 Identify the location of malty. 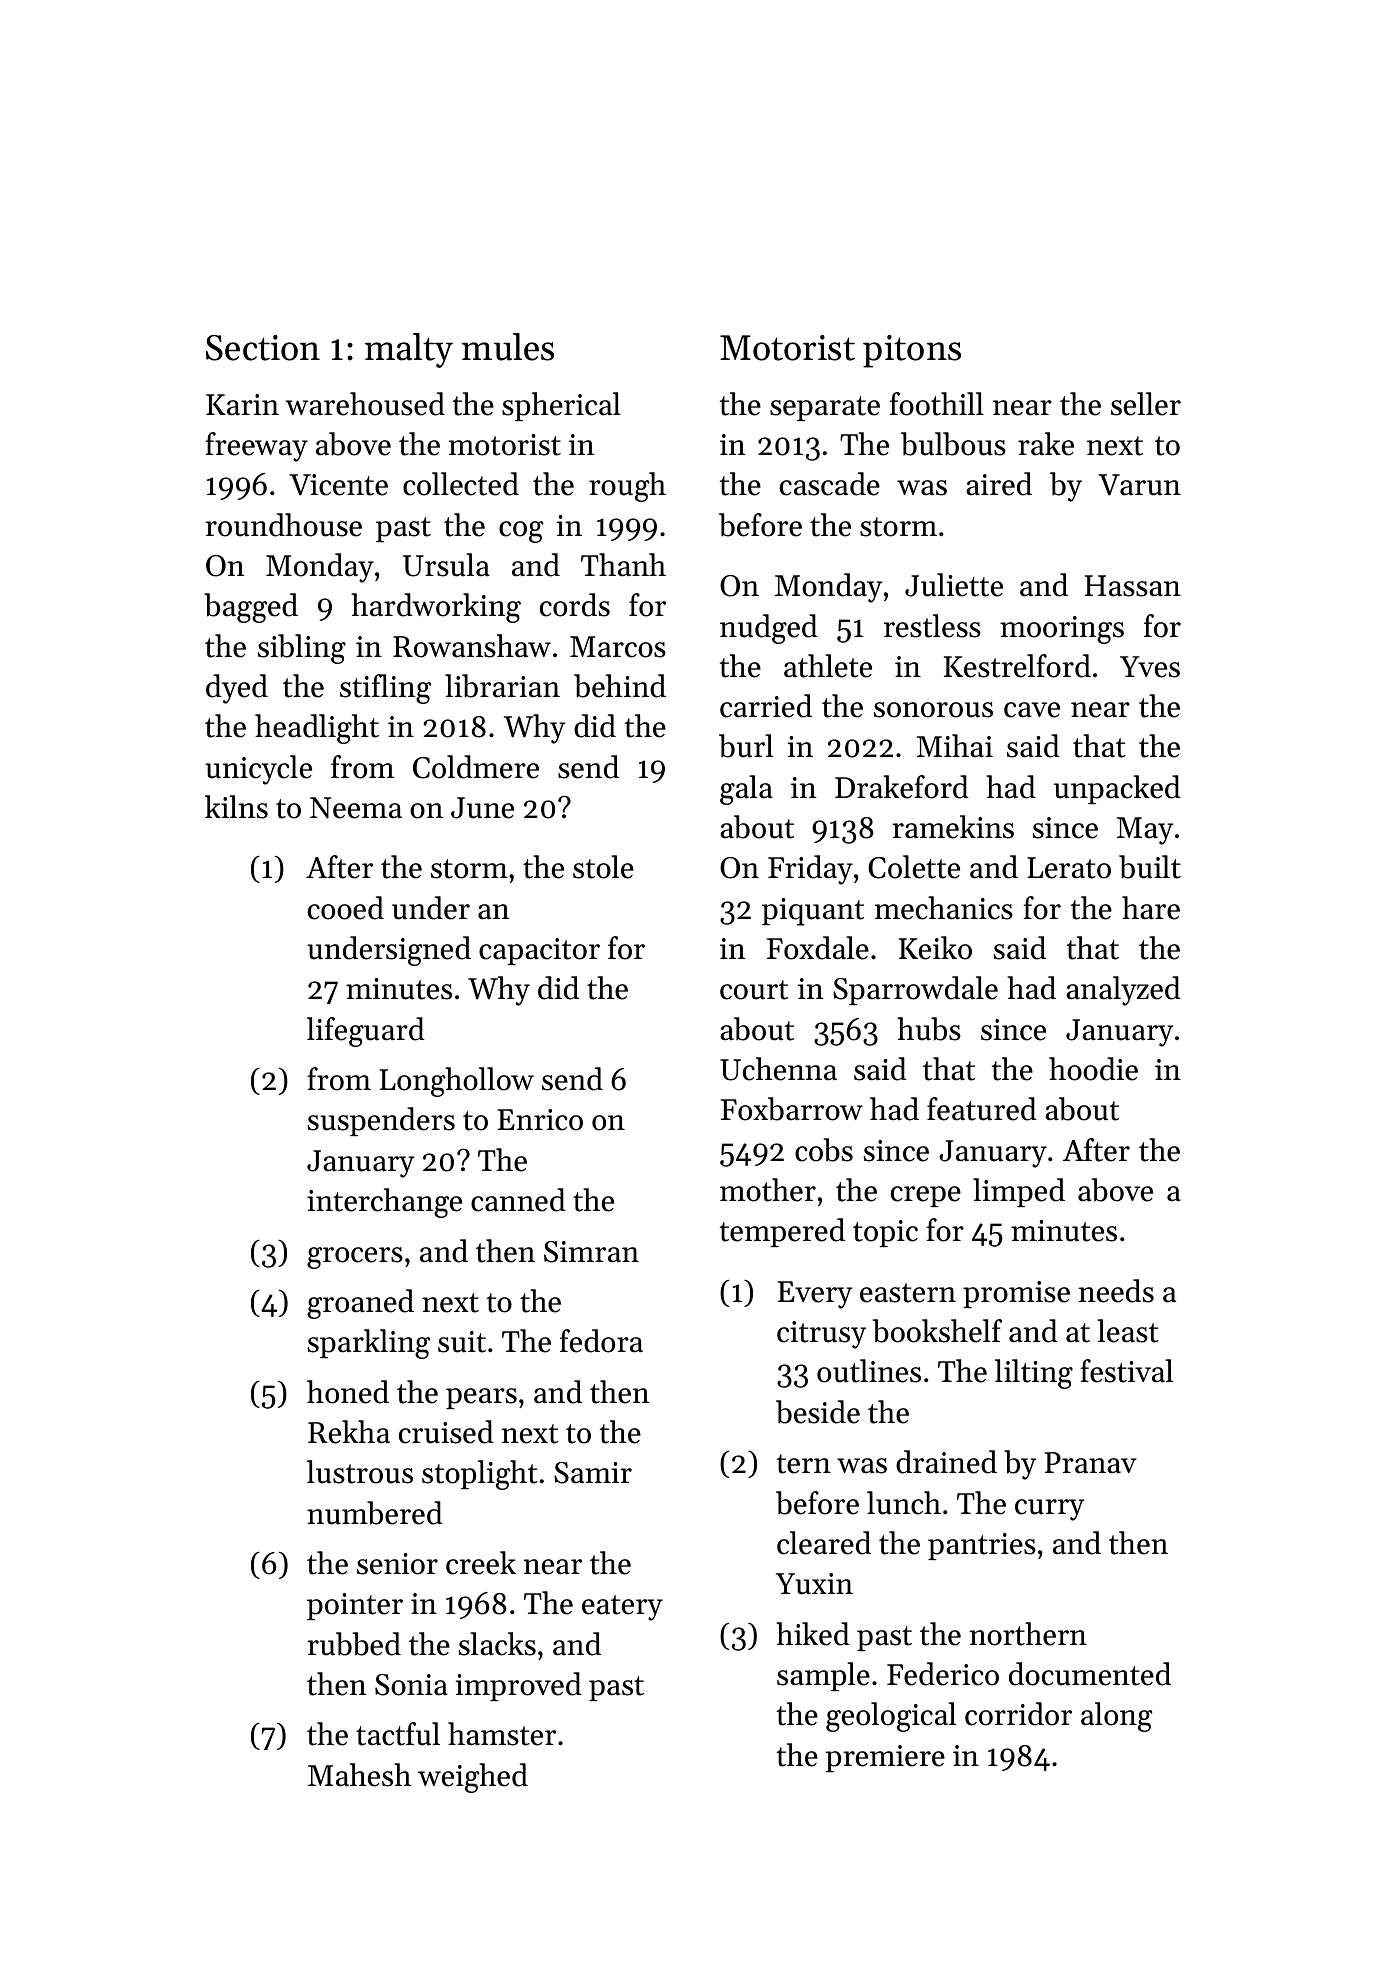
(409, 350).
